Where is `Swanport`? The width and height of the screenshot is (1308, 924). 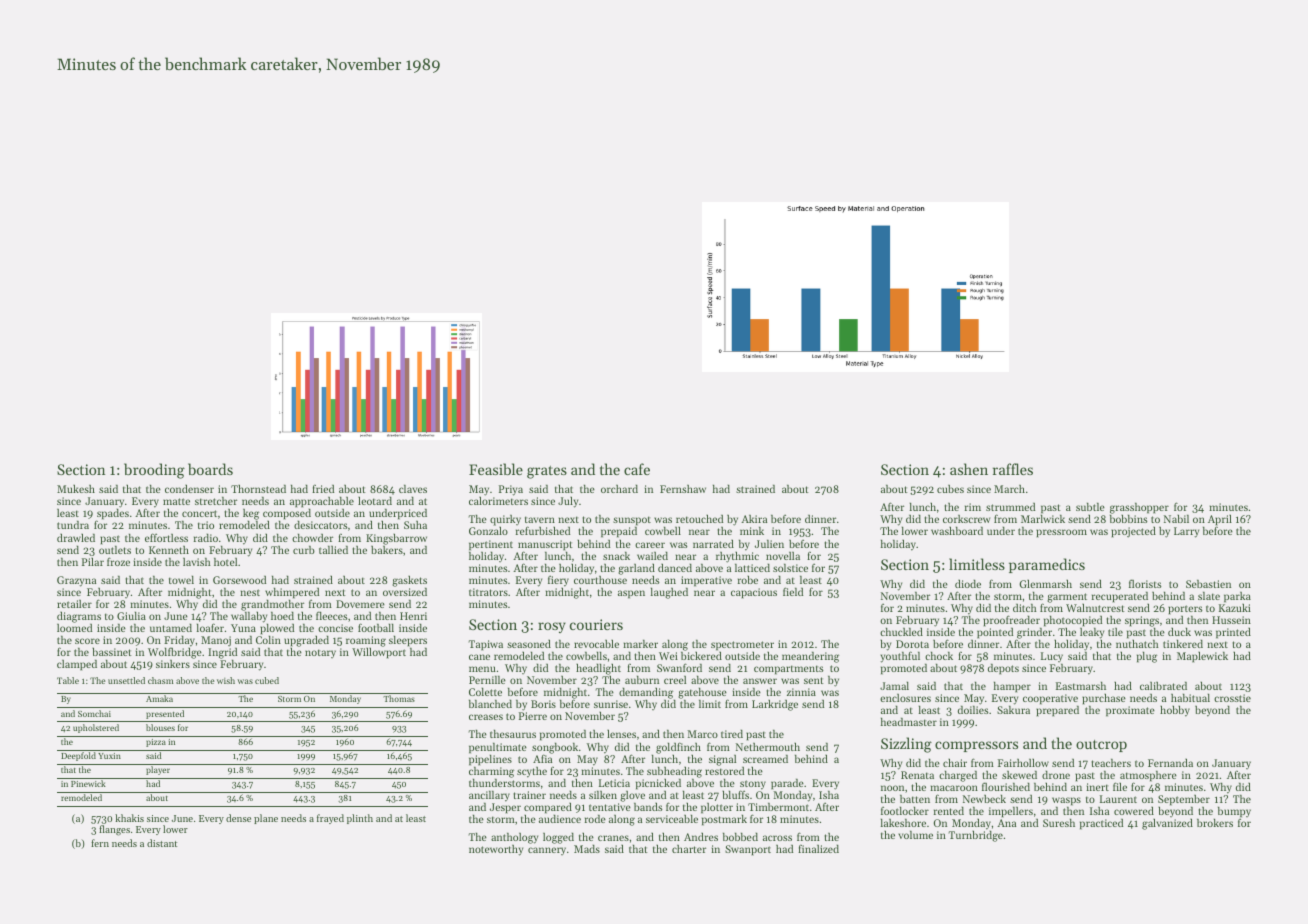 Swanport is located at coordinates (748, 850).
